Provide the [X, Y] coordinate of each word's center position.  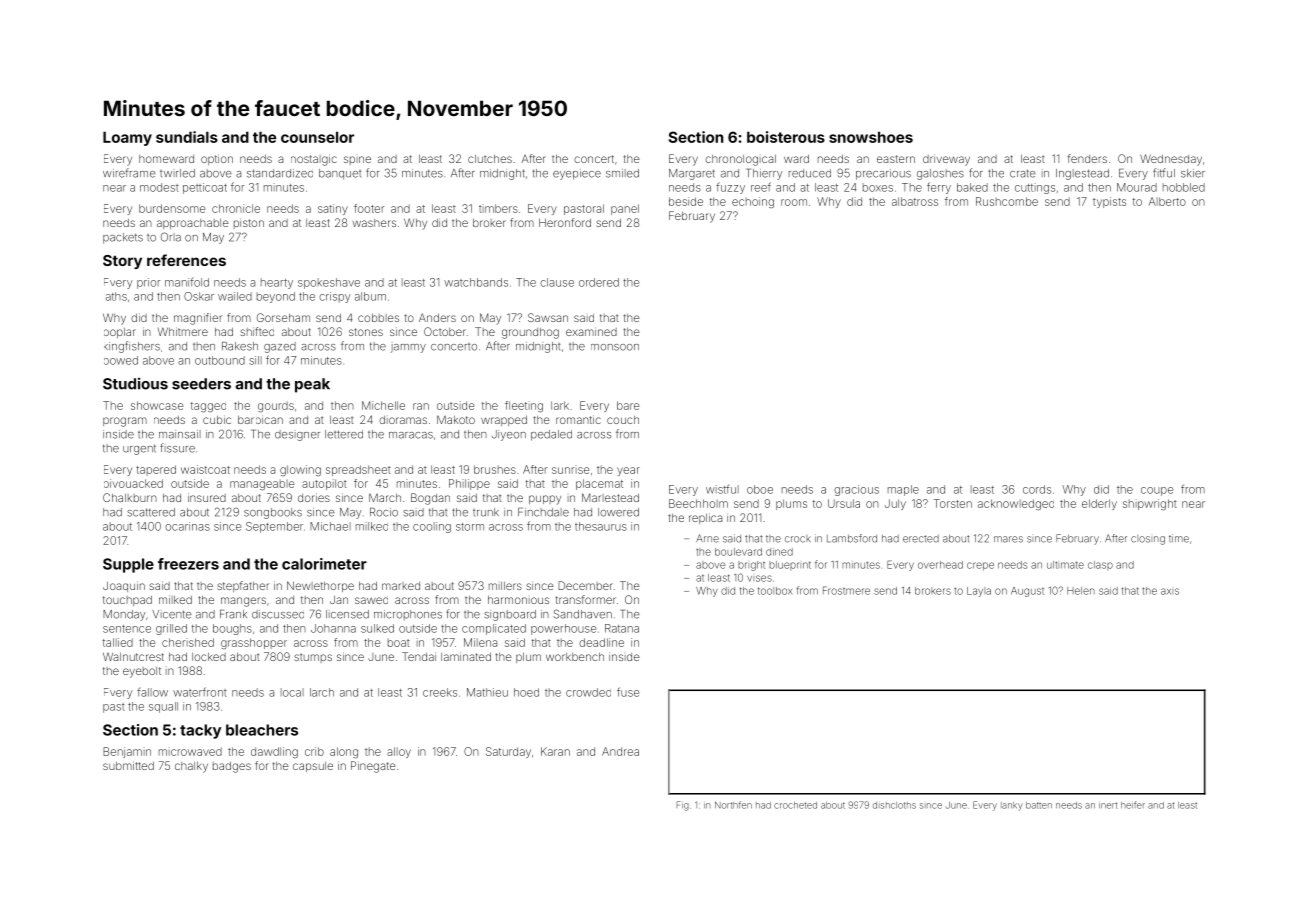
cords [1037, 489]
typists [1109, 202]
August [1027, 592]
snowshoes [871, 137]
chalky [191, 767]
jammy [408, 348]
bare [628, 405]
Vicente [172, 614]
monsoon [615, 347]
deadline [601, 642]
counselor [317, 137]
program [125, 422]
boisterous [786, 137]
